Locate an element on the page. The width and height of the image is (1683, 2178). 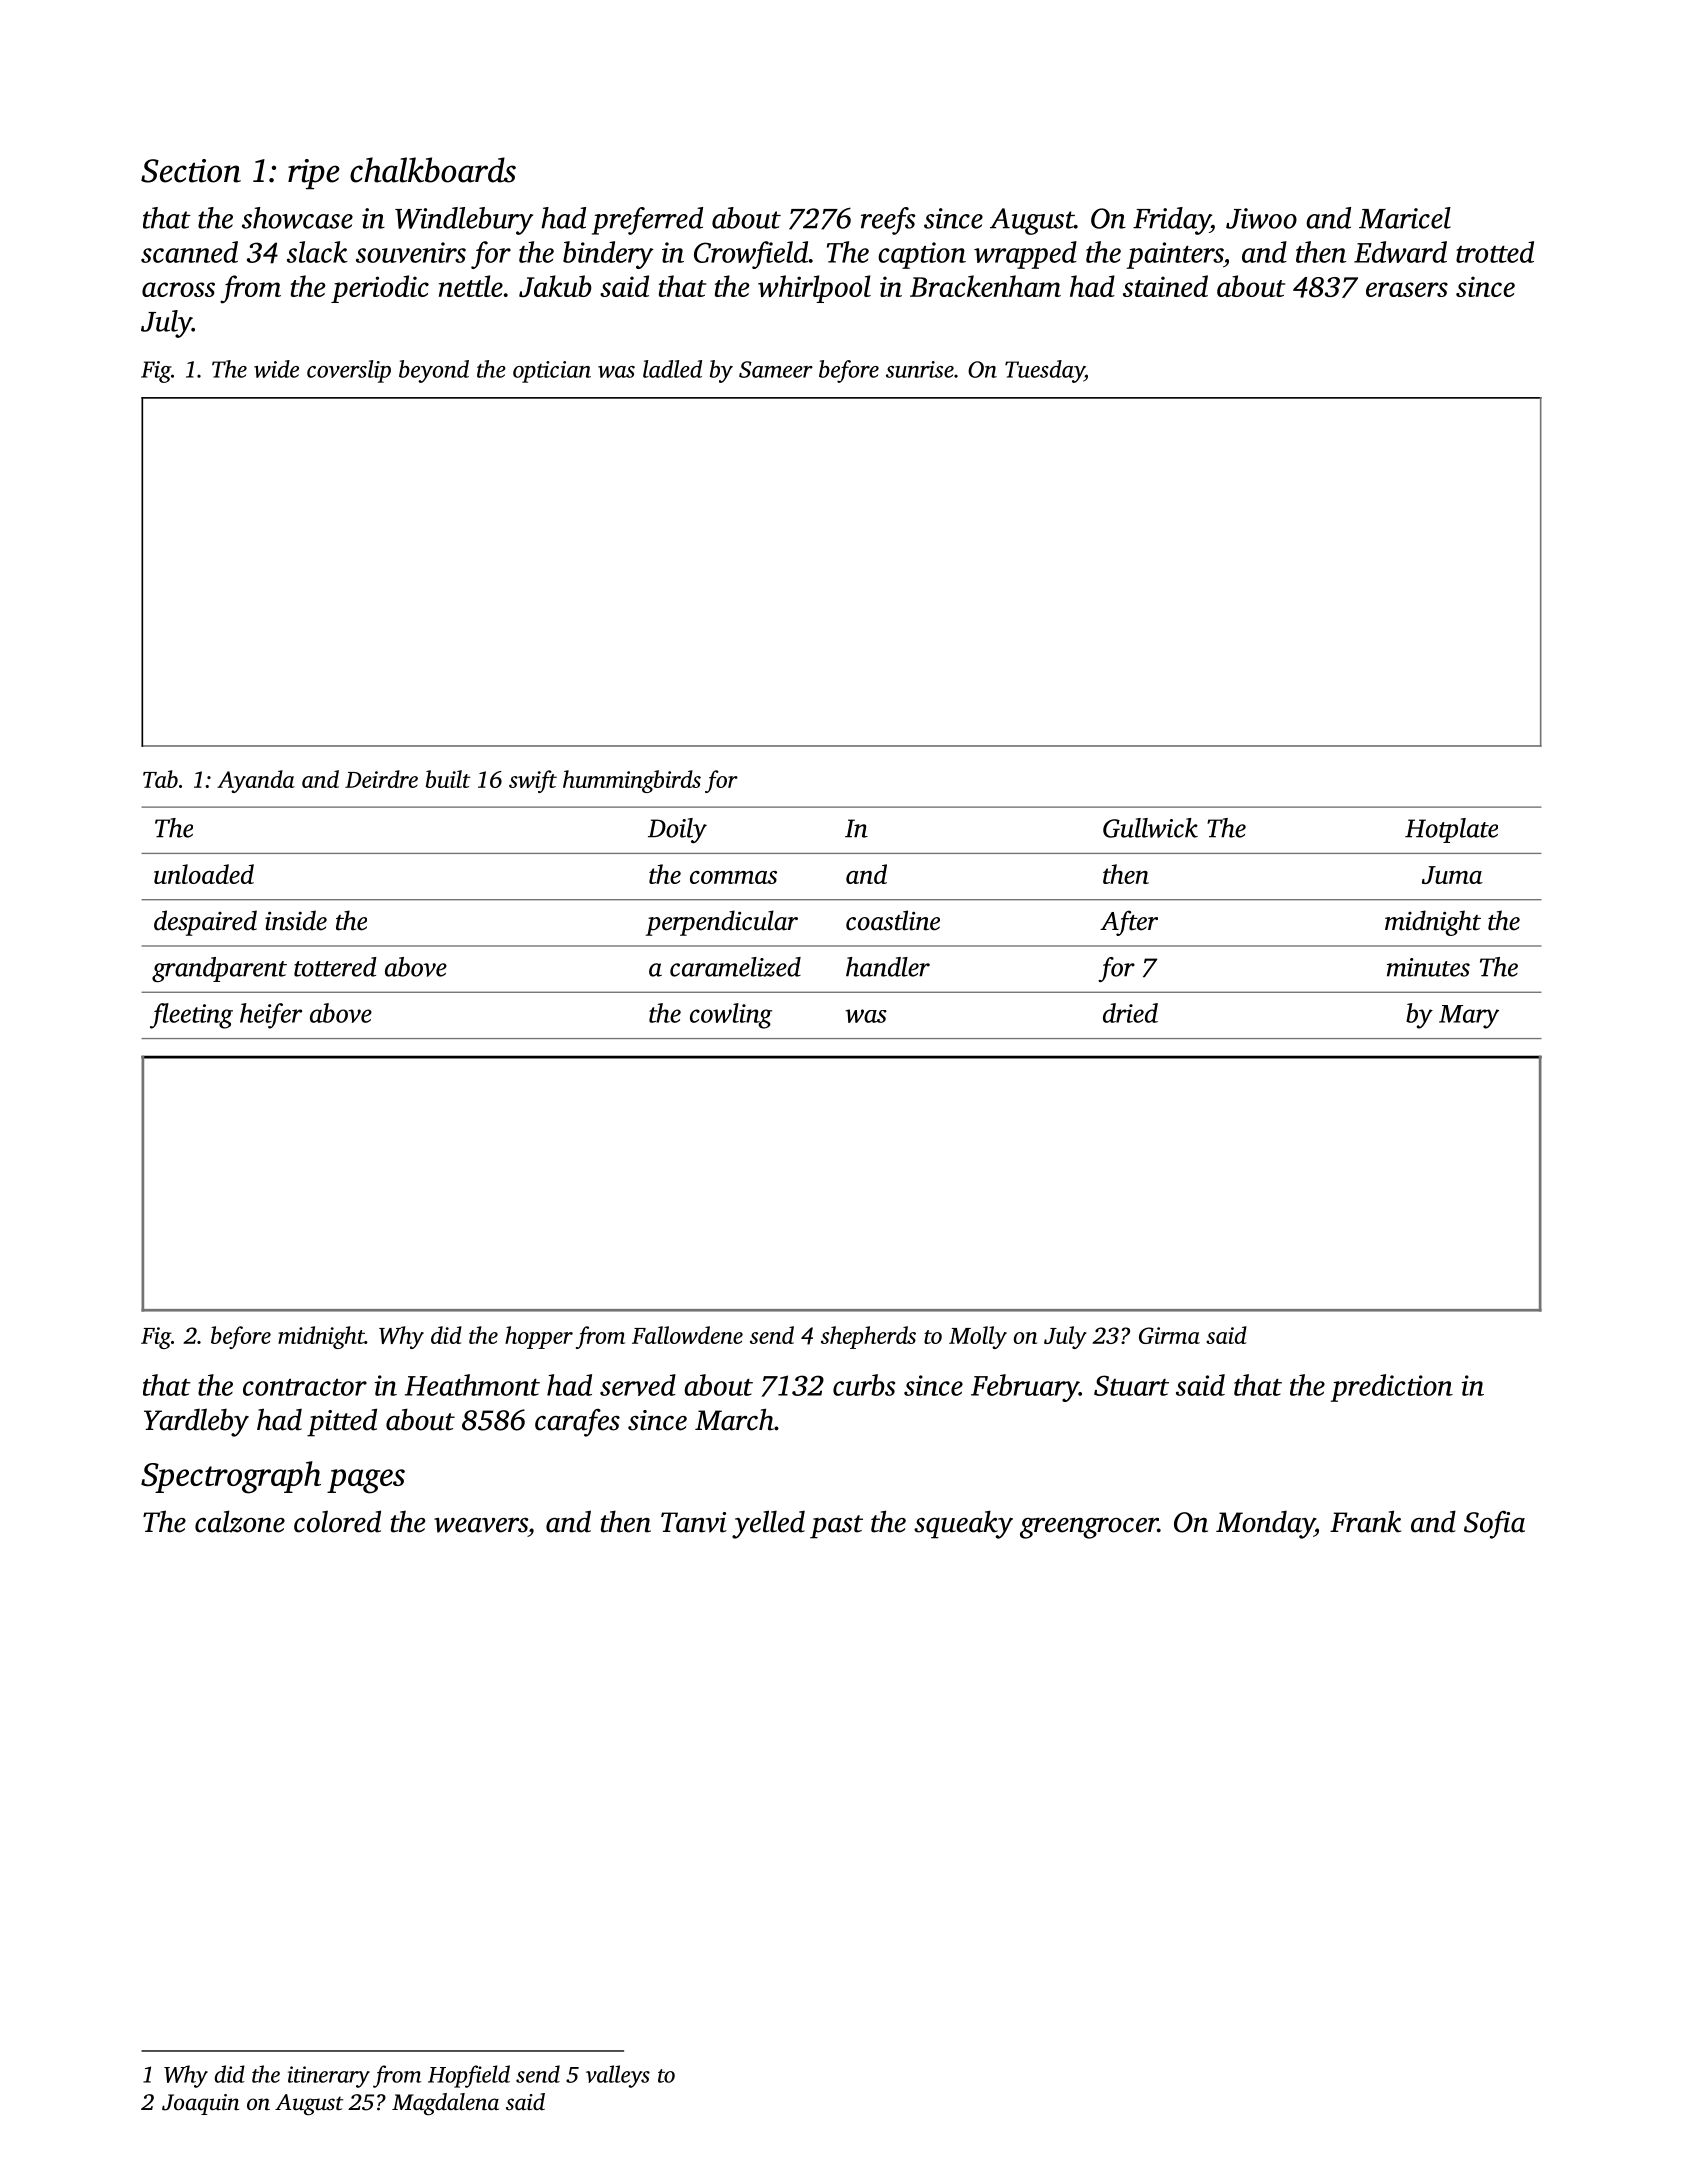
built is located at coordinates (448, 779).
